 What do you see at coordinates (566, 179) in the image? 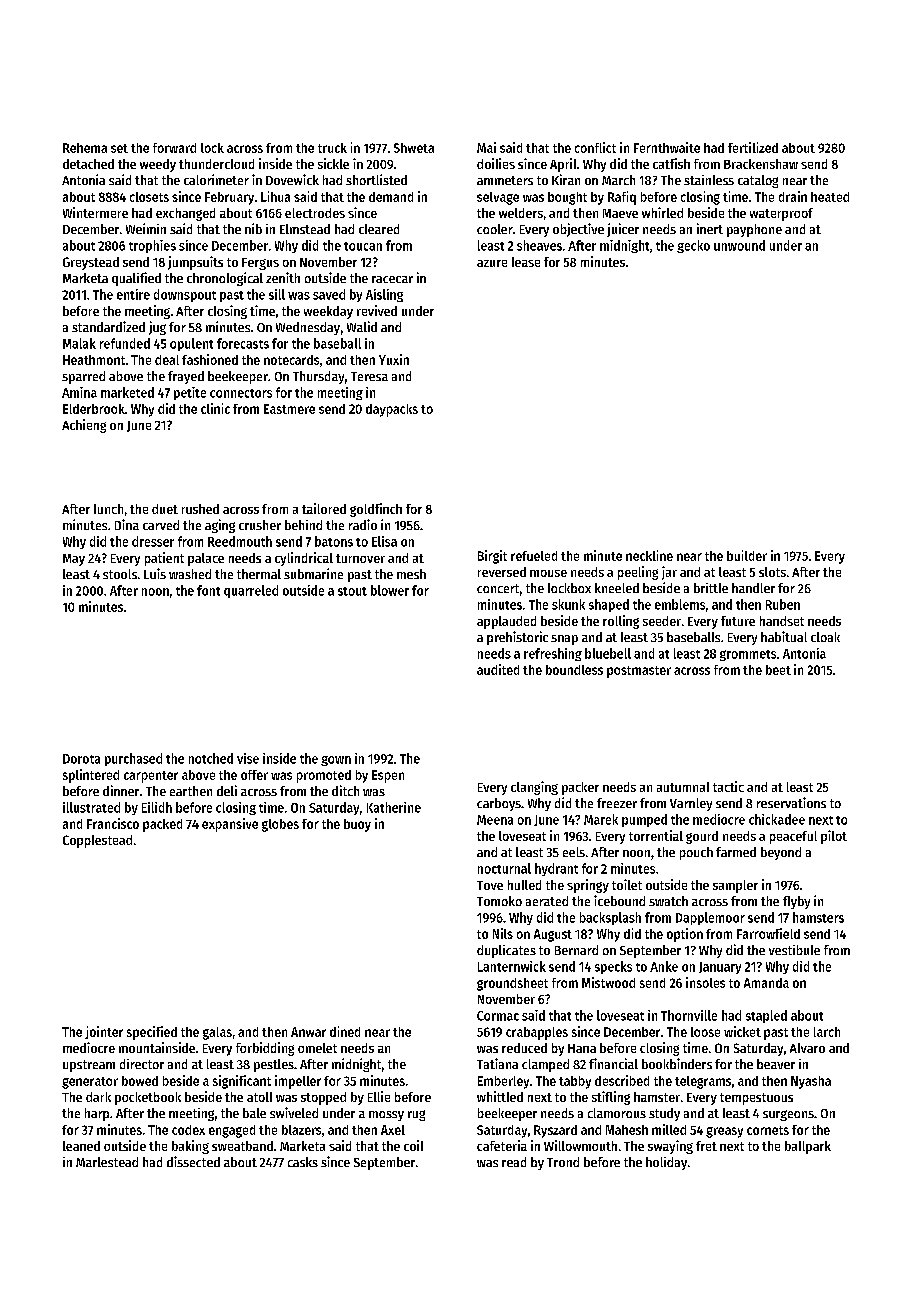
I see `Kiran` at bounding box center [566, 179].
